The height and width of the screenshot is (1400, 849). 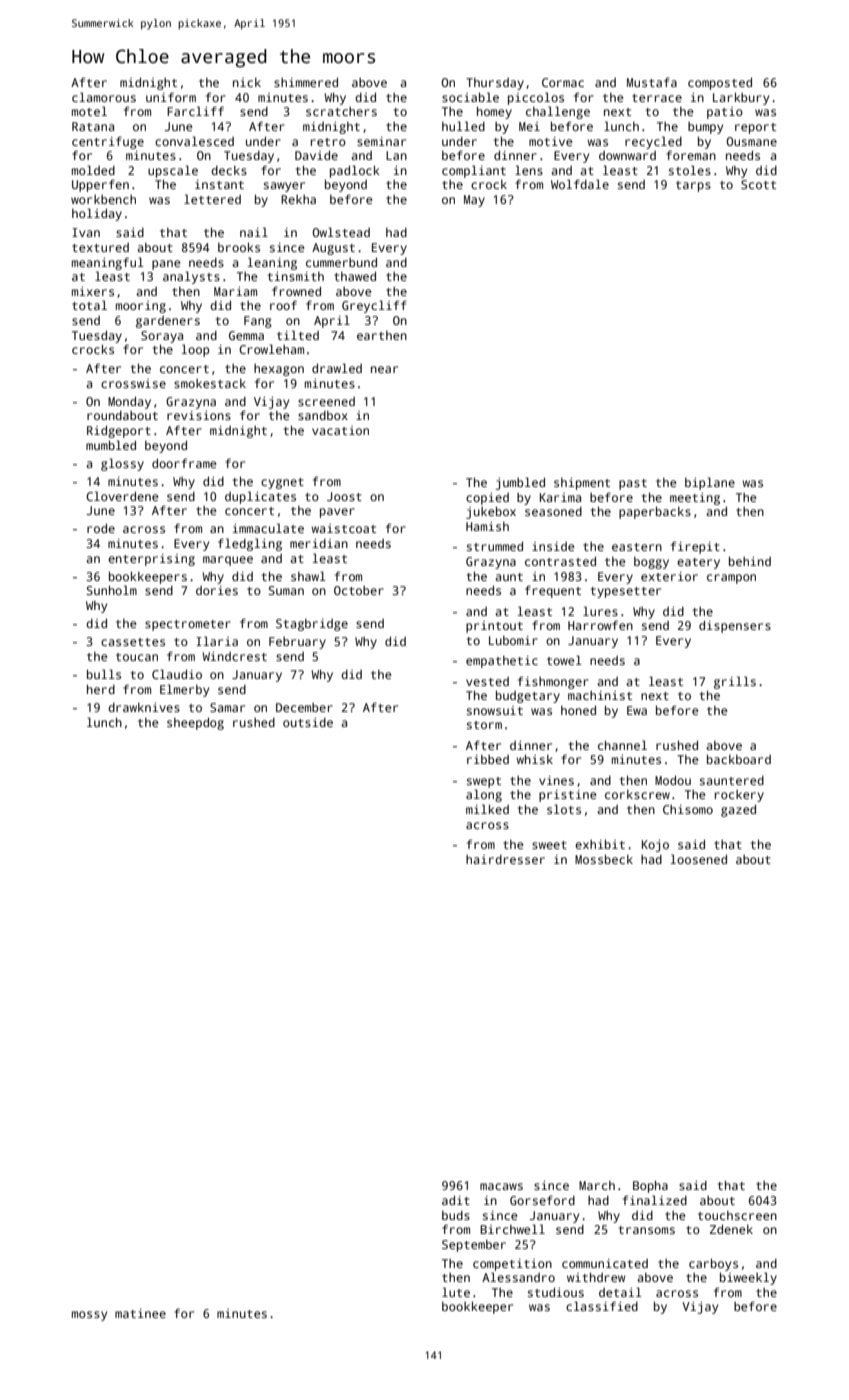 I want to click on matinee, so click(x=140, y=1313).
